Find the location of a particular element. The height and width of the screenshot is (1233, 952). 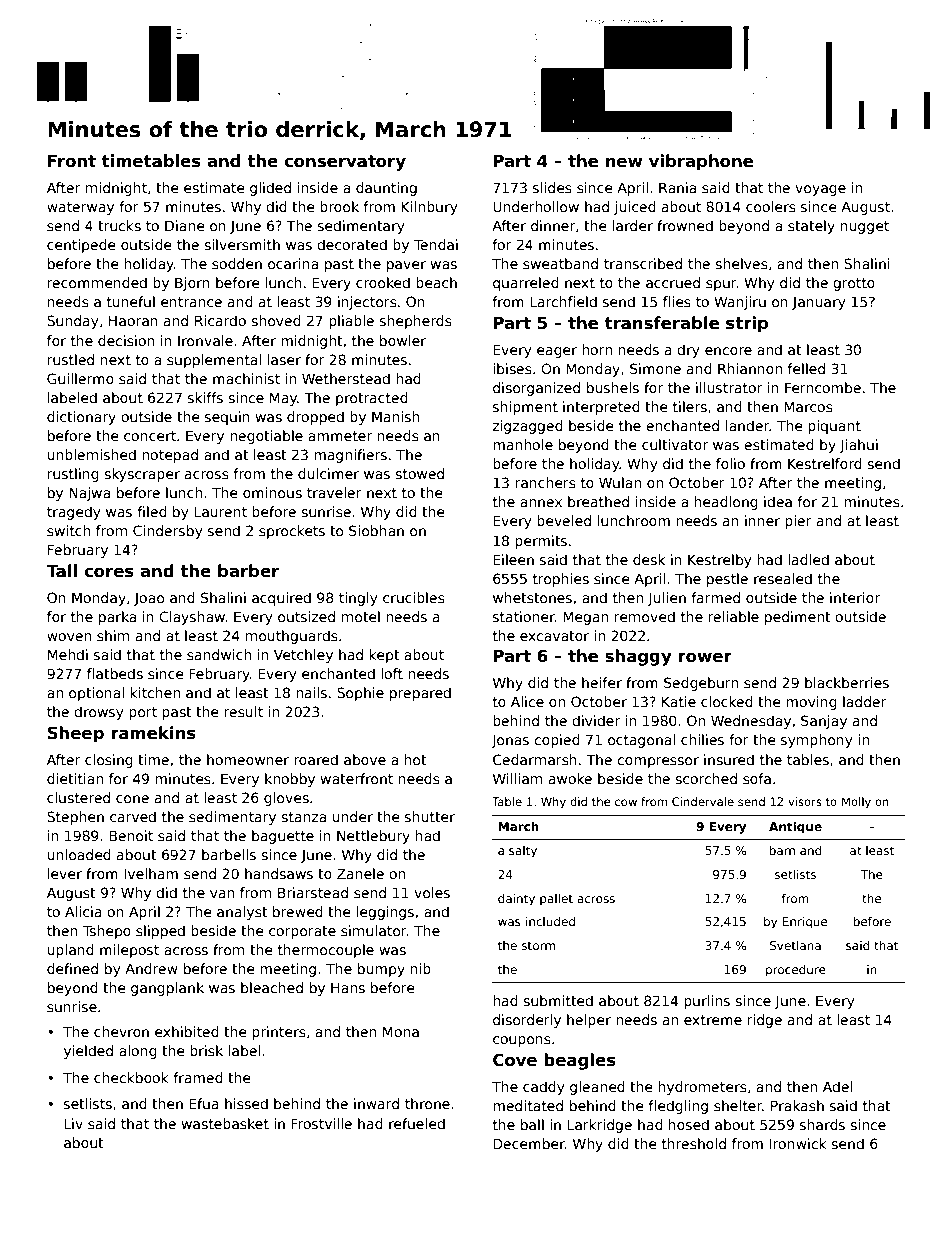

gangplank is located at coordinates (167, 989).
